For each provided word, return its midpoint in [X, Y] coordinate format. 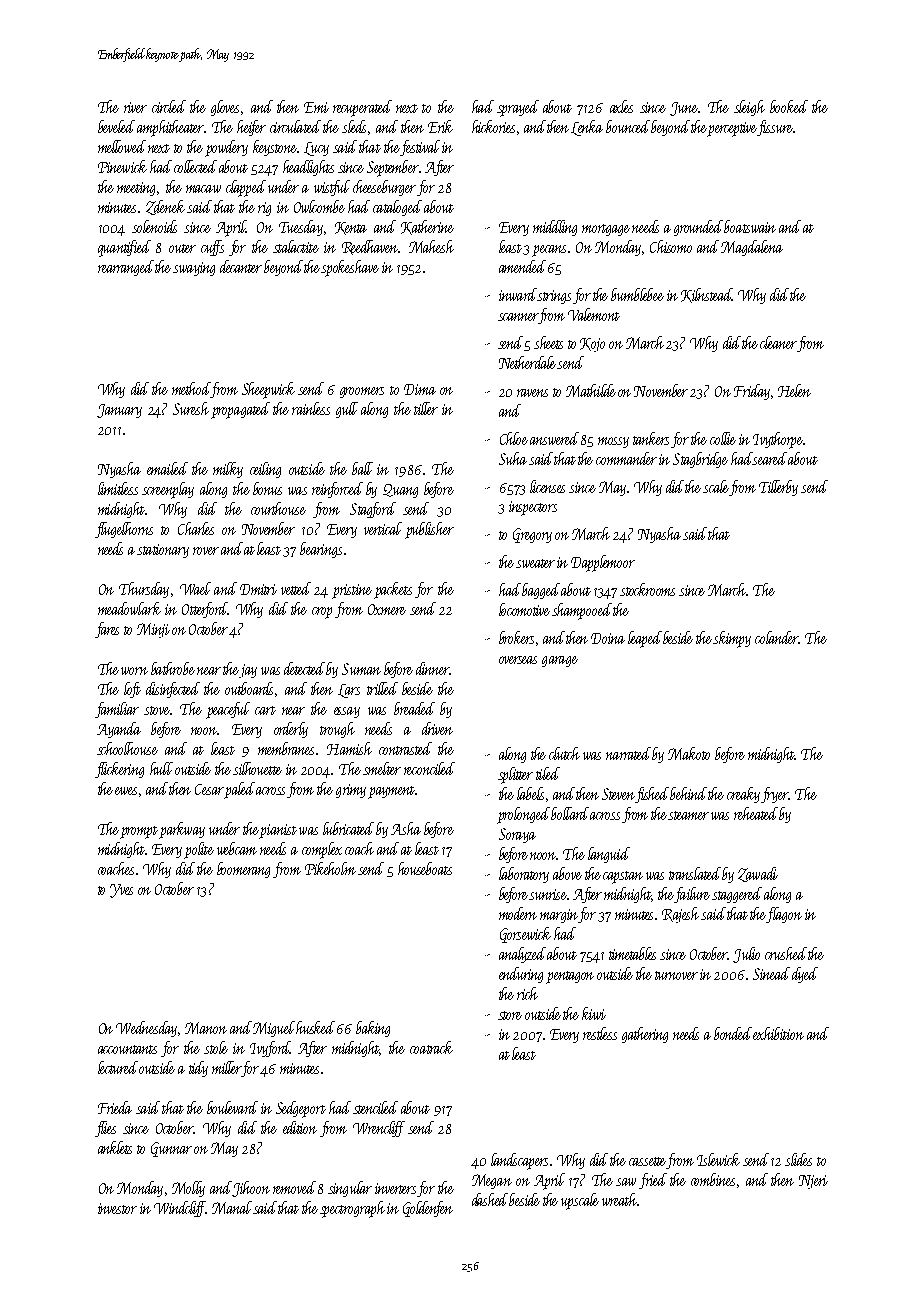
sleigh [749, 108]
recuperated [362, 108]
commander [626, 458]
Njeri [813, 1182]
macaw [203, 189]
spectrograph [352, 1209]
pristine [352, 591]
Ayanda [119, 730]
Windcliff [179, 1209]
